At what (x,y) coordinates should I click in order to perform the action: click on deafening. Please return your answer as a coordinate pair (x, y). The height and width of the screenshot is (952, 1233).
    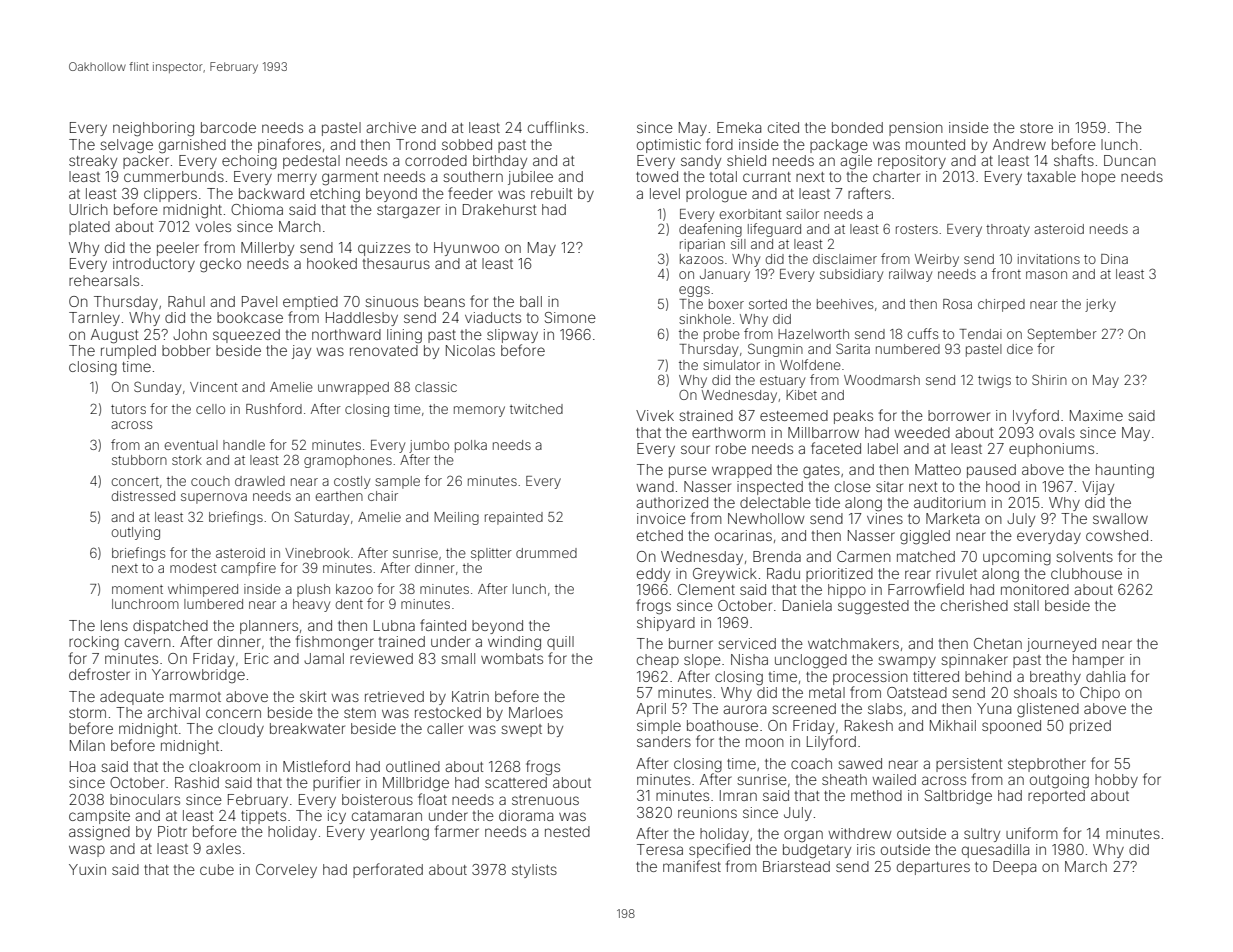
    Looking at the image, I should click on (710, 230).
